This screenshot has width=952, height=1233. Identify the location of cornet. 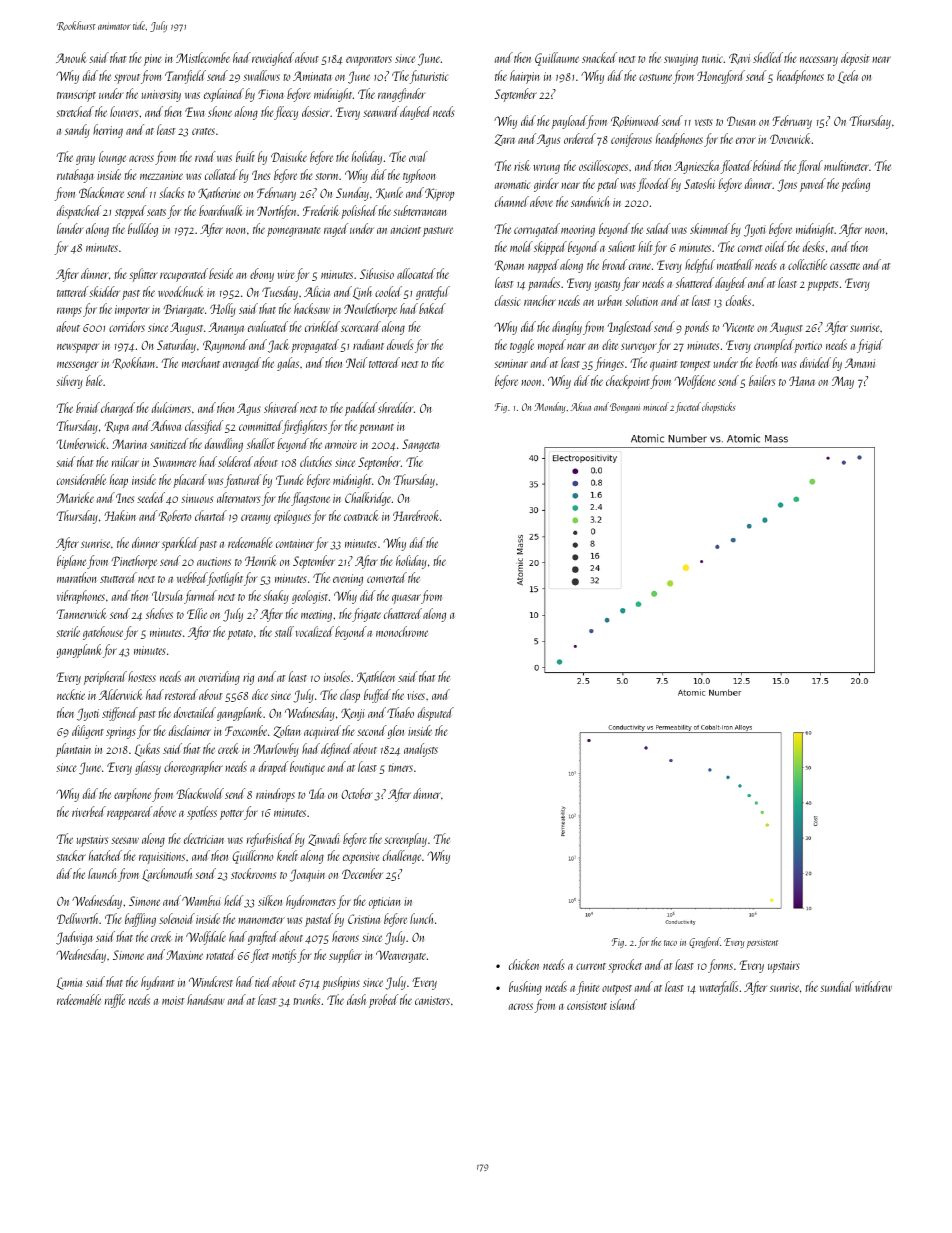
(750, 248).
